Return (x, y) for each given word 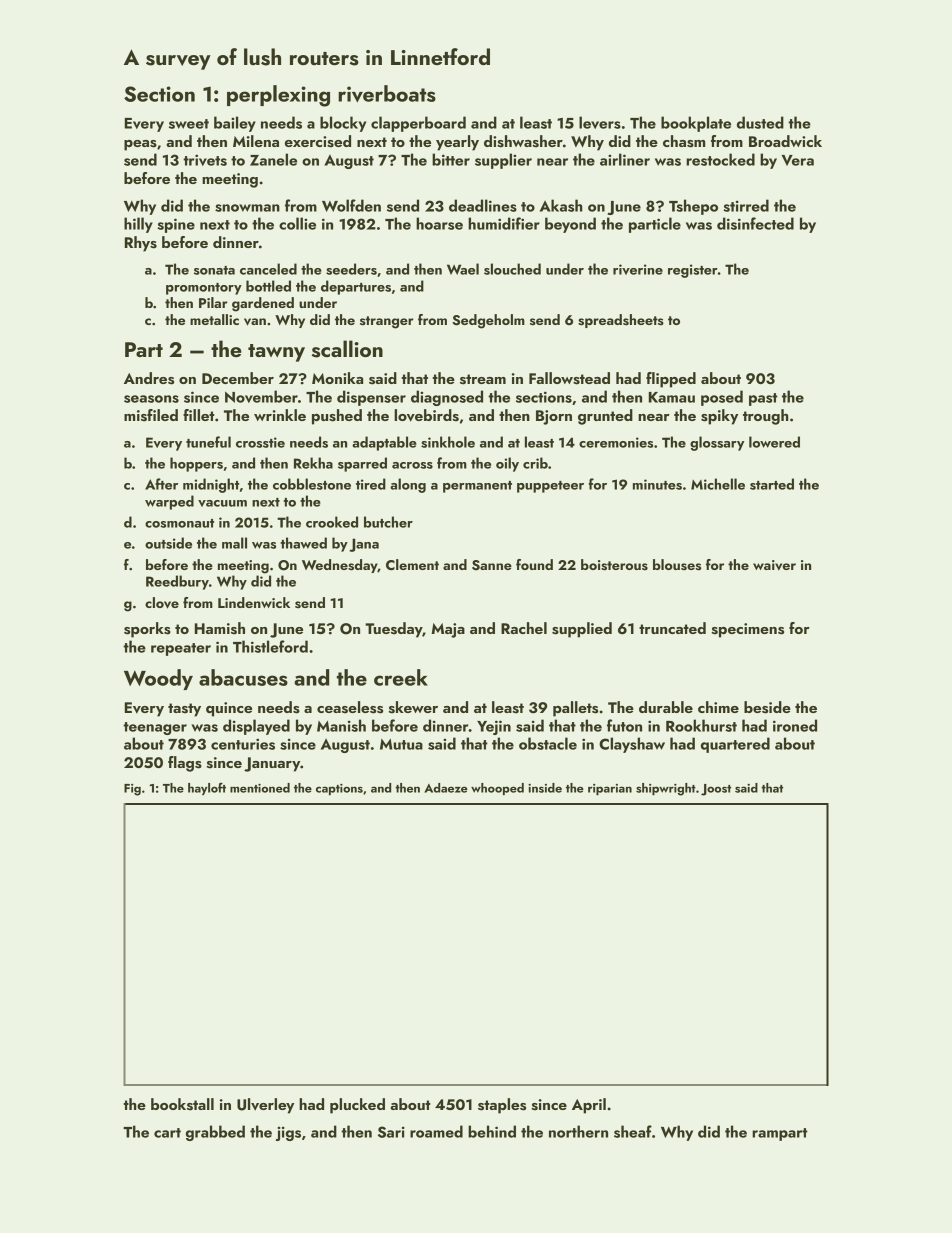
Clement (412, 564)
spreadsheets (621, 321)
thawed (303, 543)
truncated (672, 628)
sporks (147, 630)
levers (600, 122)
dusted (760, 122)
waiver (774, 565)
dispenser (371, 398)
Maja (448, 630)
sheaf (633, 1131)
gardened (263, 304)
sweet (189, 124)
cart (167, 1133)
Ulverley (265, 1106)
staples (502, 1106)
